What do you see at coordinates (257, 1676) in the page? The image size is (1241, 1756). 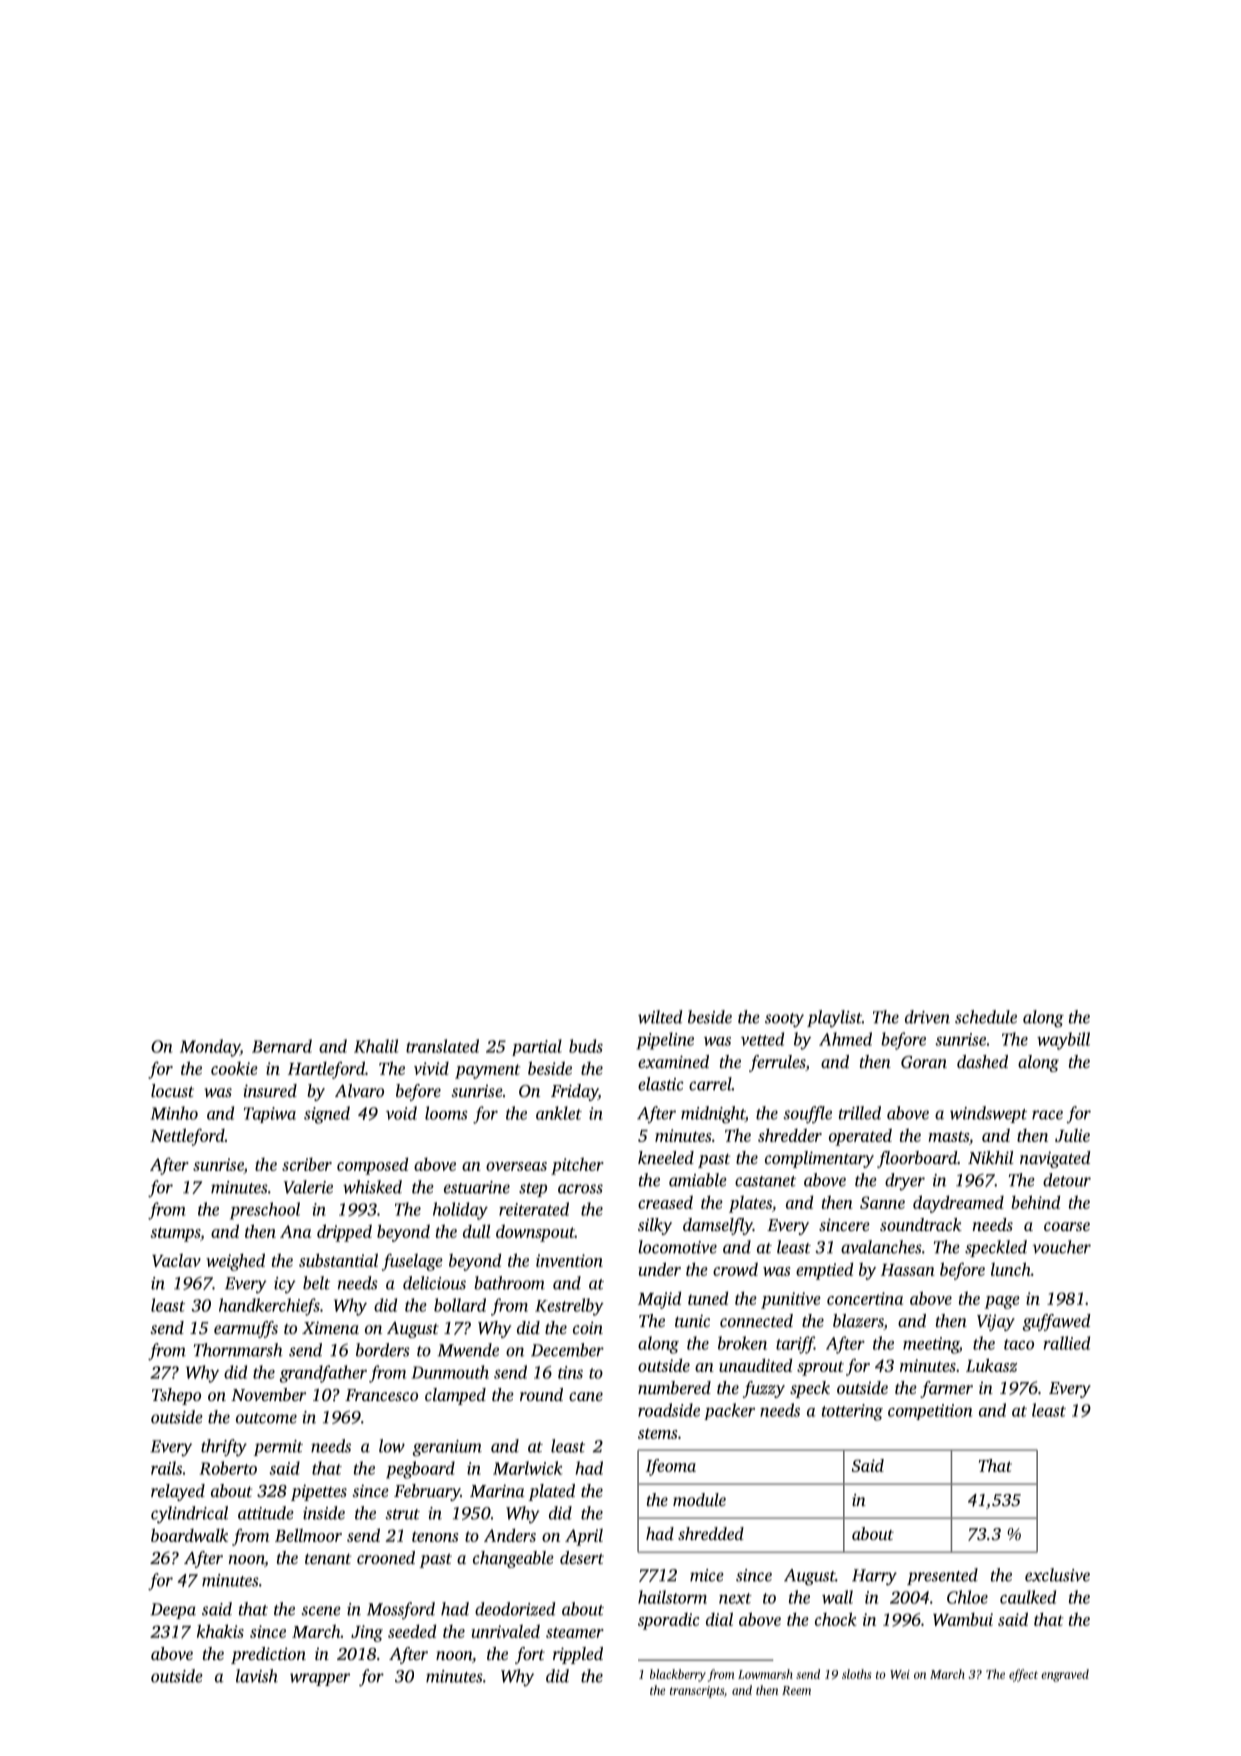 I see `lavish` at bounding box center [257, 1676].
